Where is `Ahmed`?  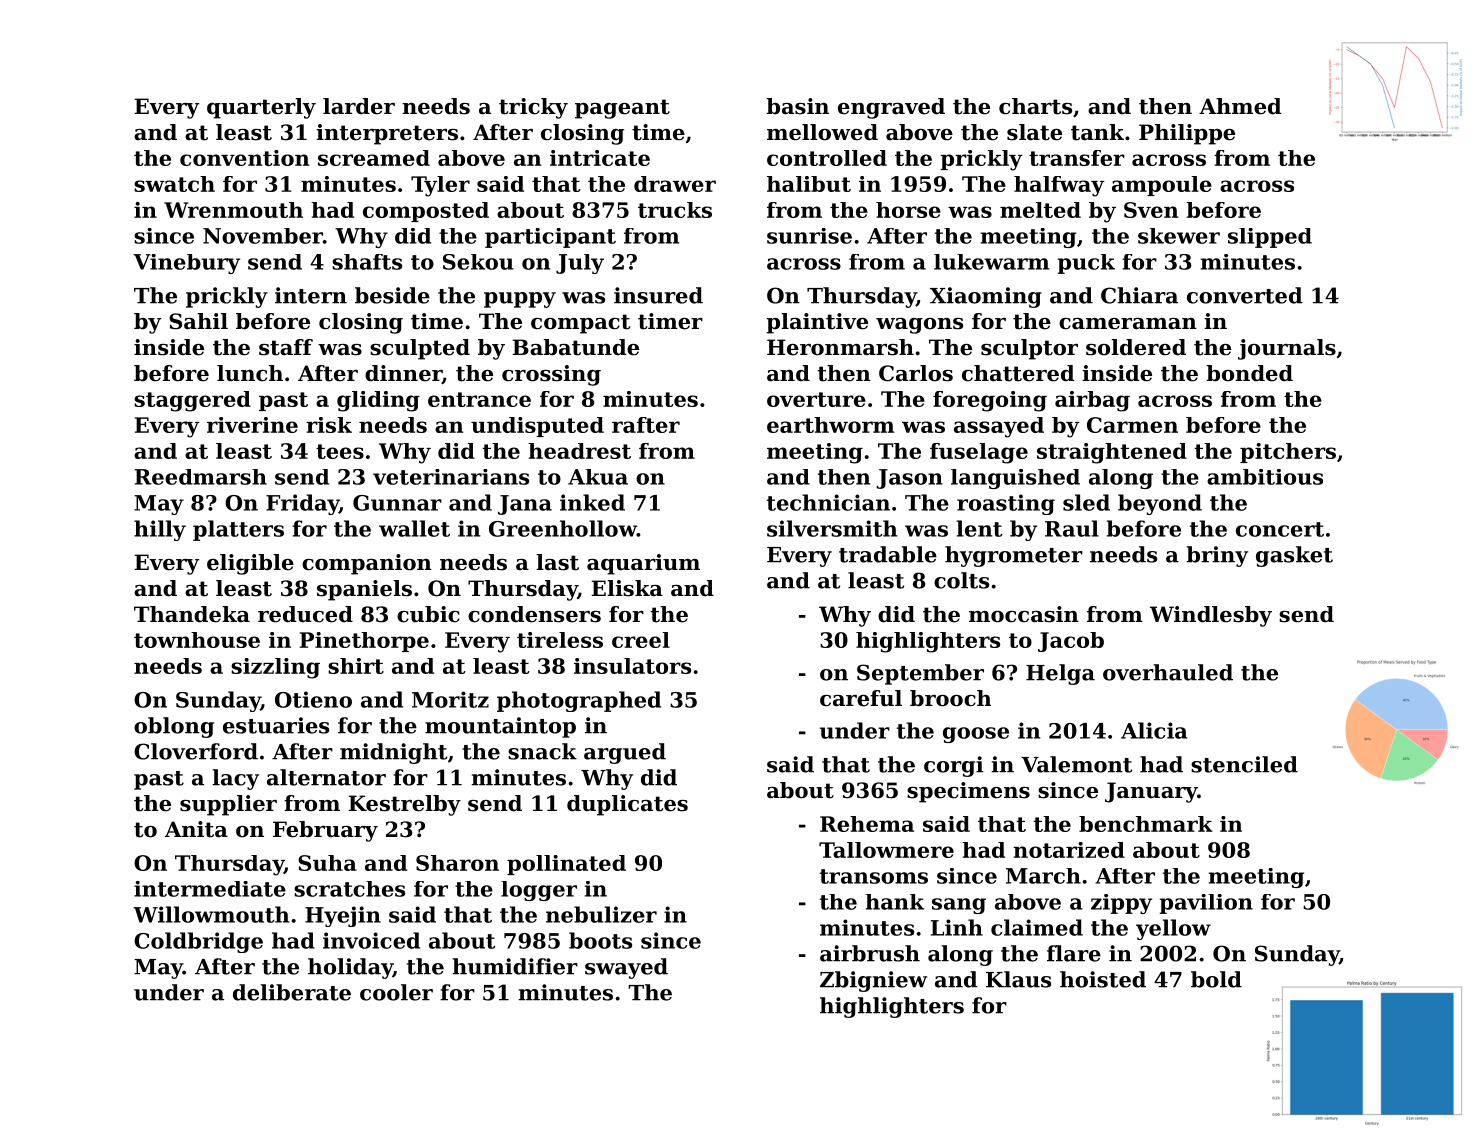
Ahmed is located at coordinates (1240, 106).
